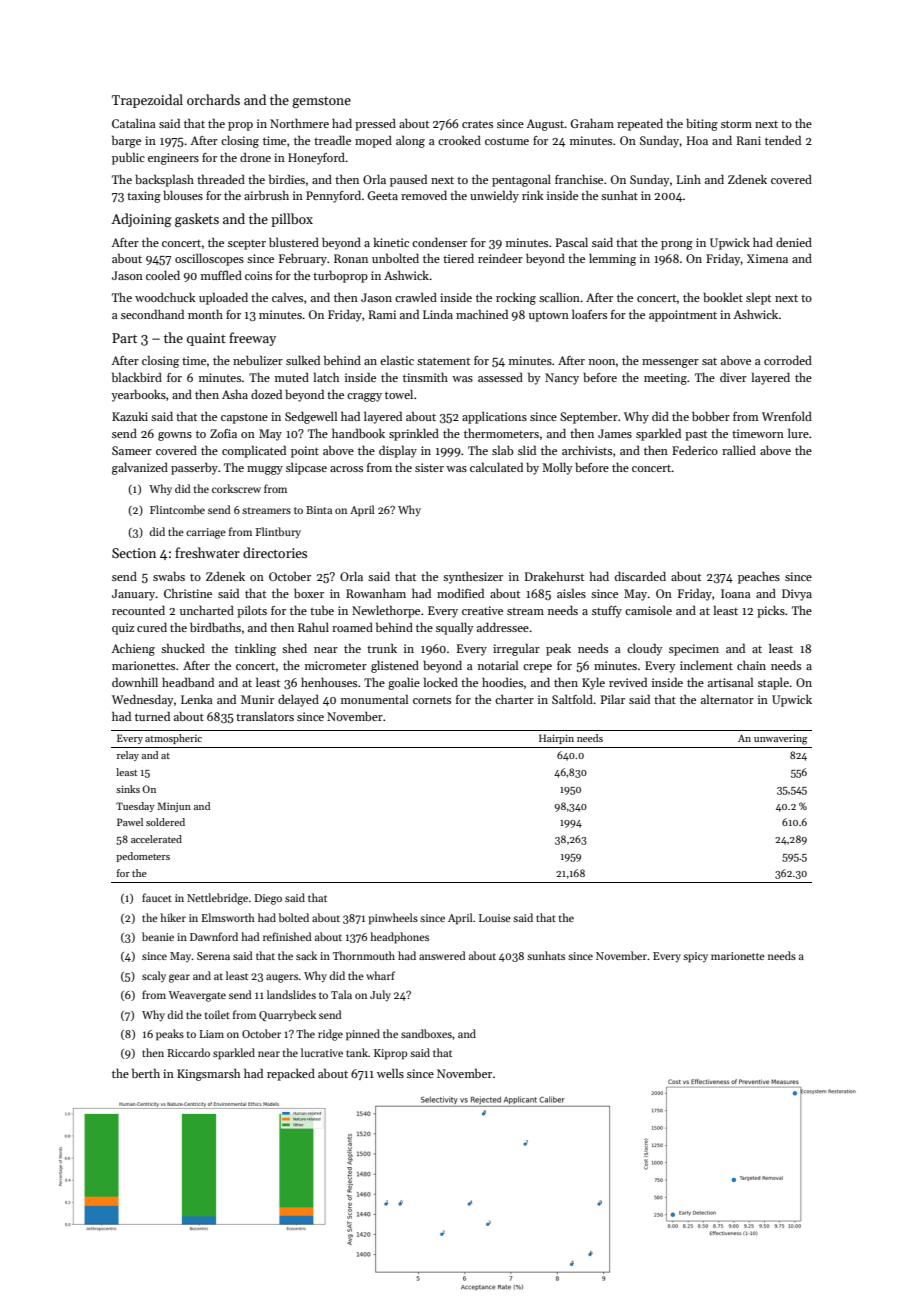 The image size is (924, 1314). I want to click on scaly, so click(154, 976).
